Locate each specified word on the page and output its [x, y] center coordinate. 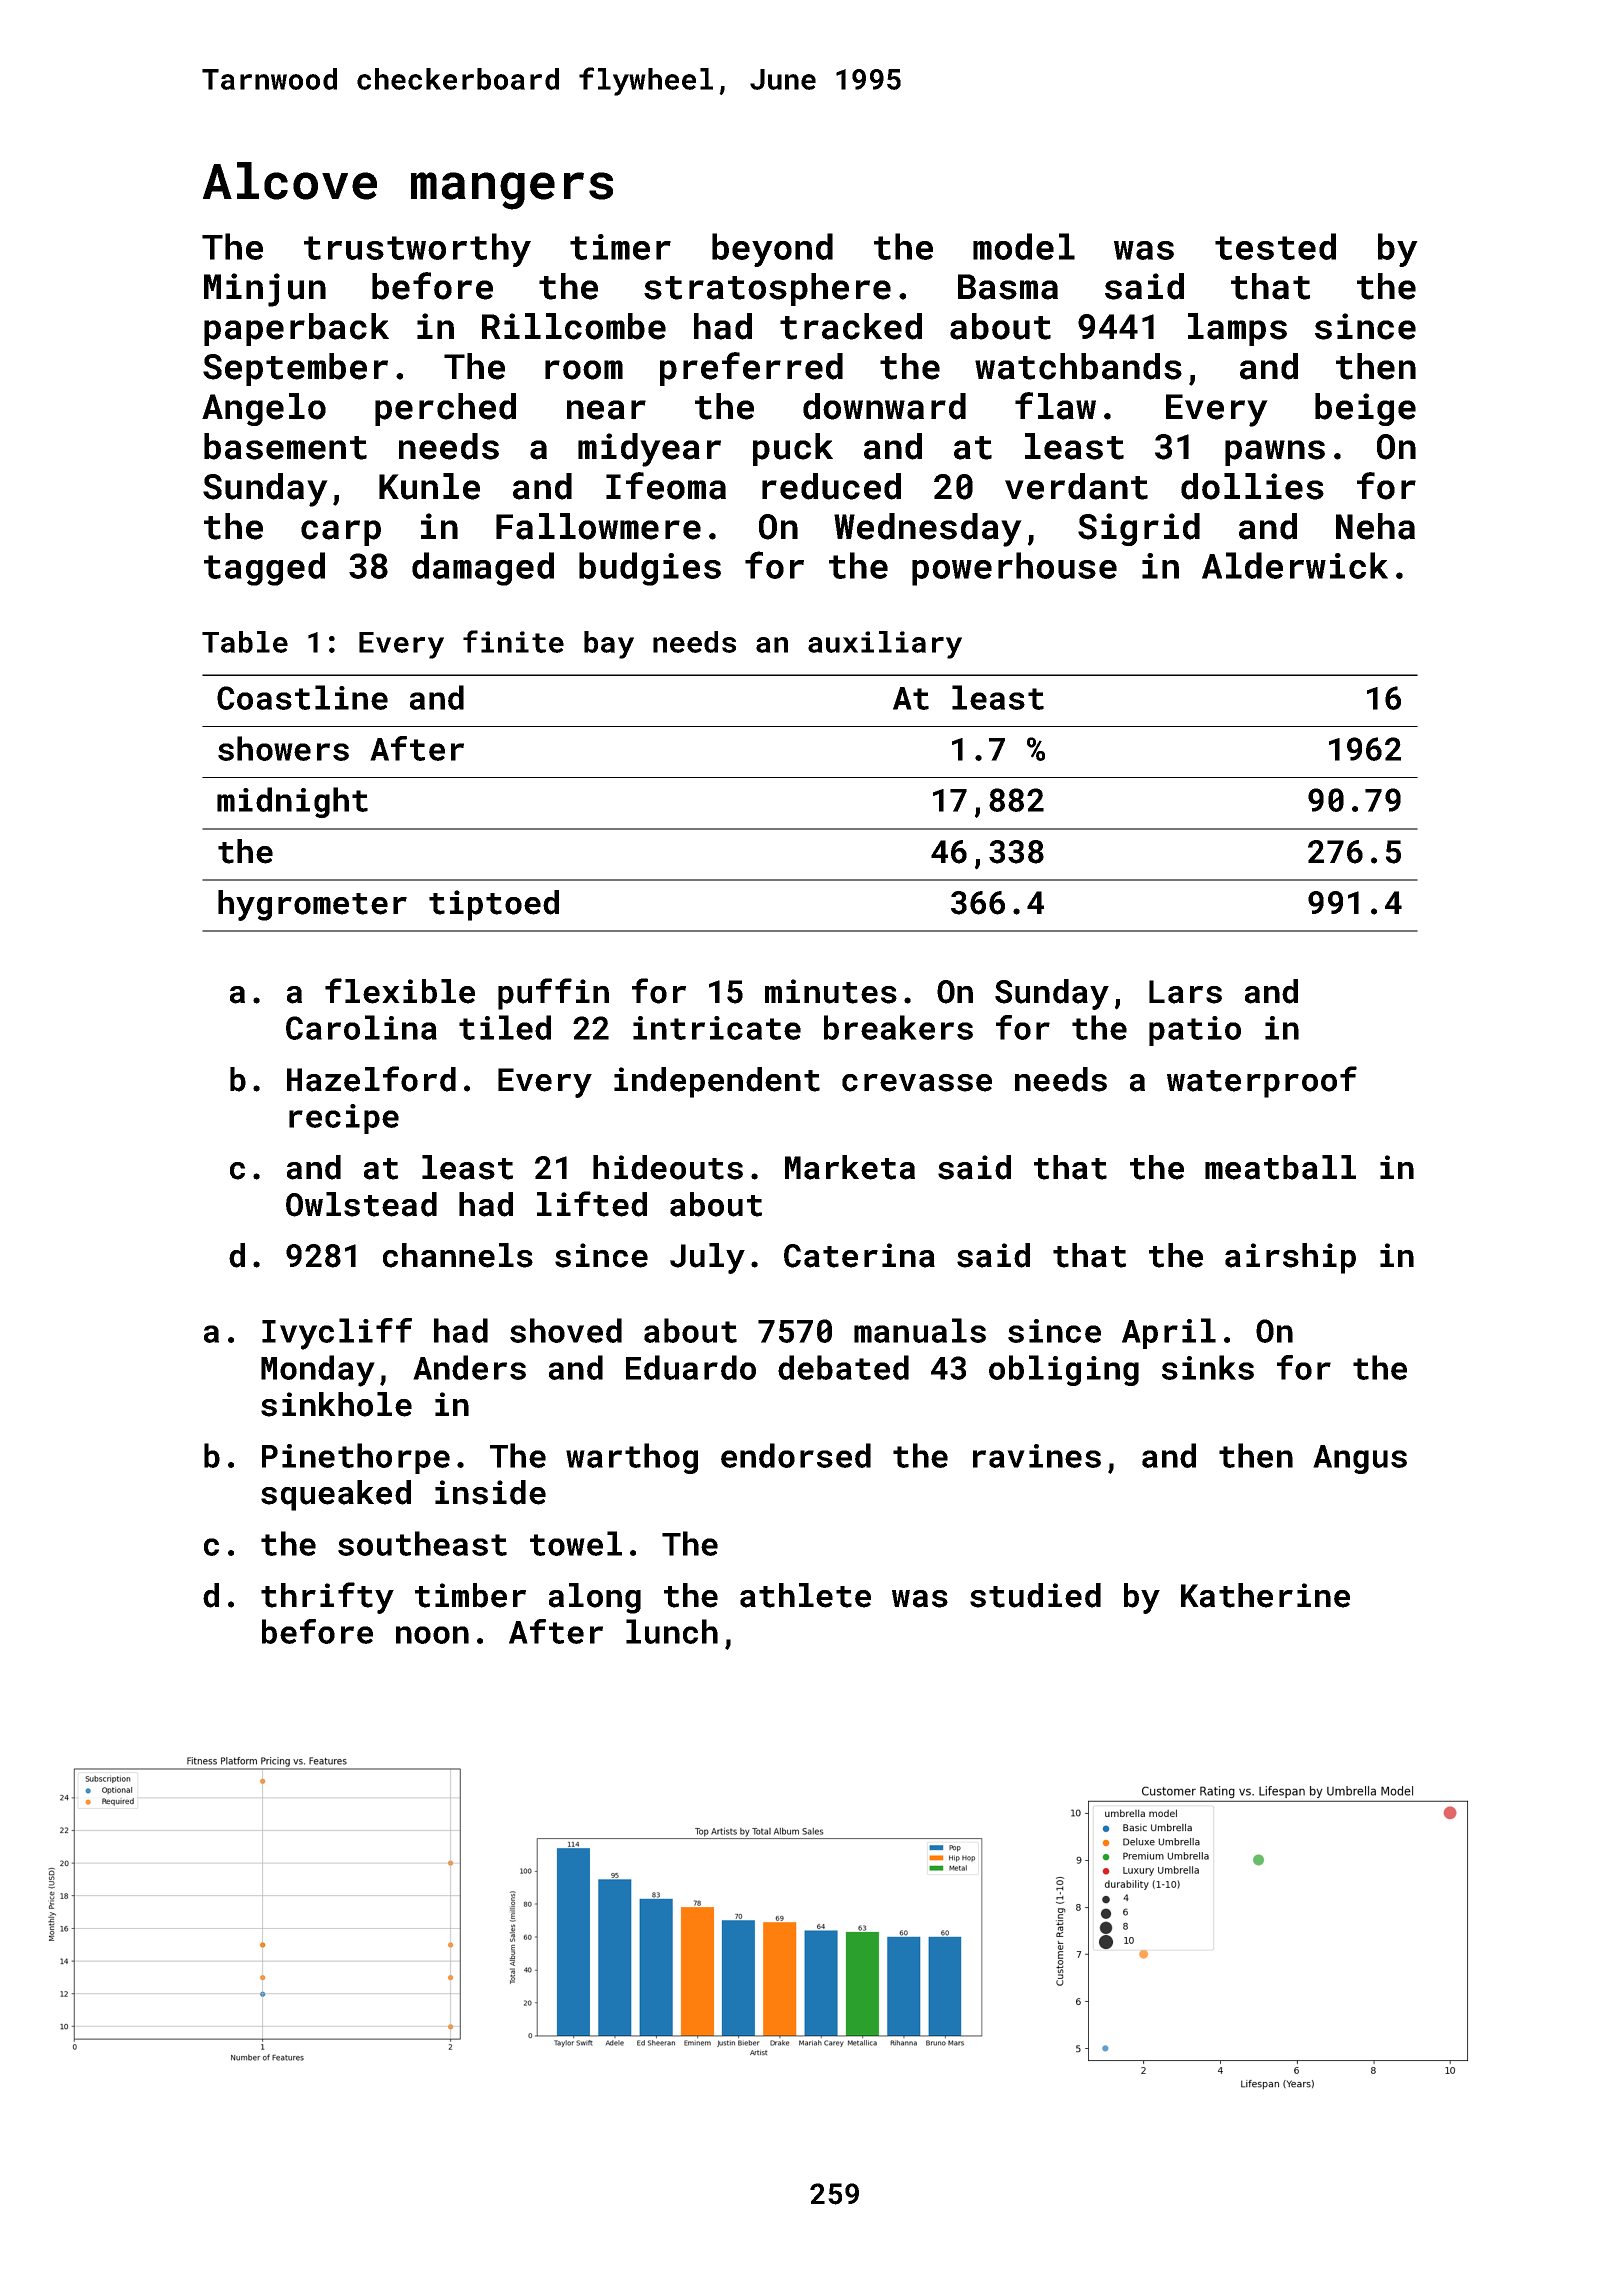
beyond [772, 250]
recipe [344, 1119]
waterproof [1262, 1082]
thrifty [327, 1598]
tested [1275, 246]
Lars [1185, 992]
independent [717, 1082]
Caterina [859, 1255]
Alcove [290, 181]
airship [1290, 1258]
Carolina [361, 1027]
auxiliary [885, 645]
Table [245, 642]
